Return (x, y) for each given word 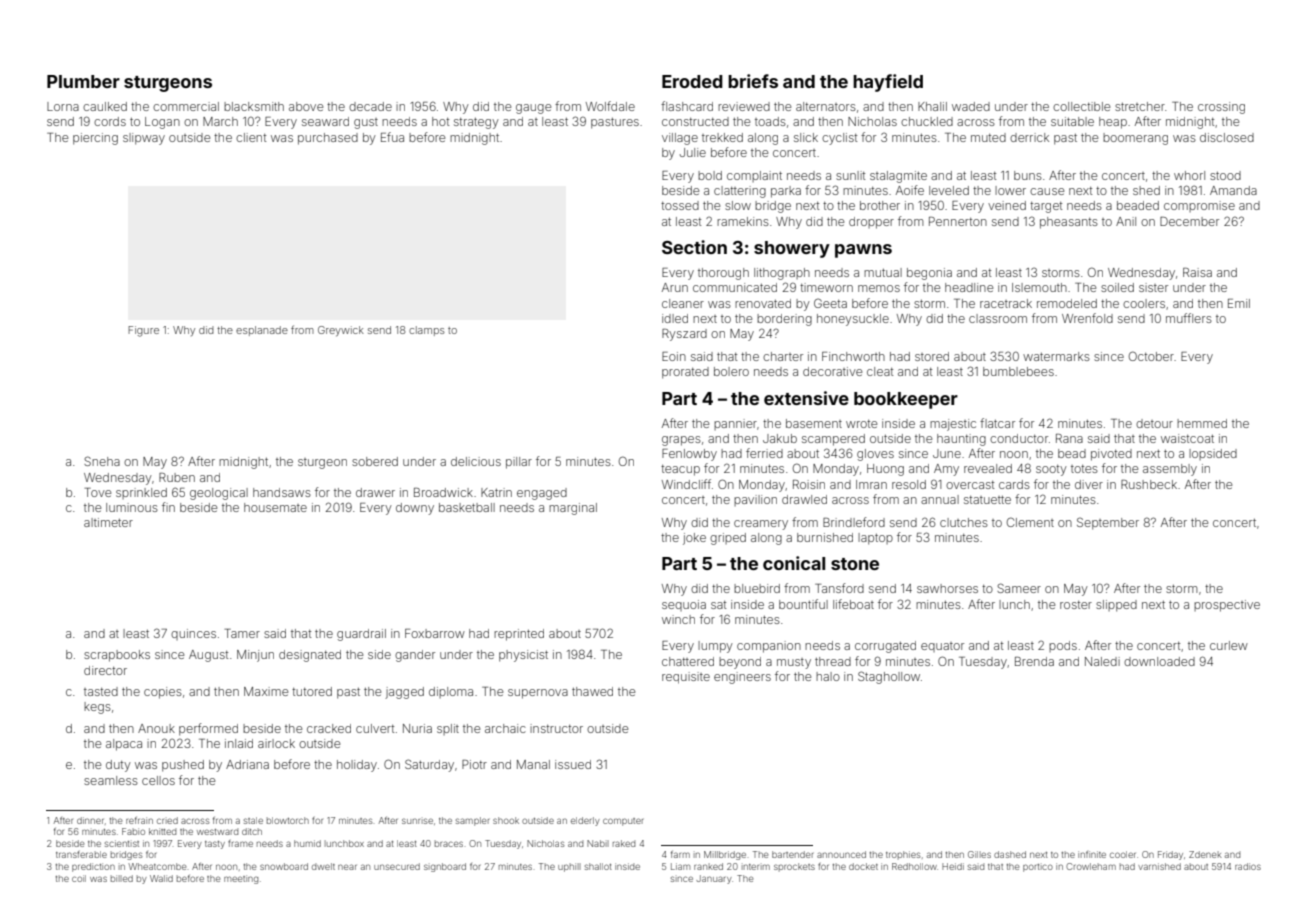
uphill (569, 867)
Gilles (979, 854)
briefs (753, 81)
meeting (241, 879)
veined (1007, 205)
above (306, 106)
